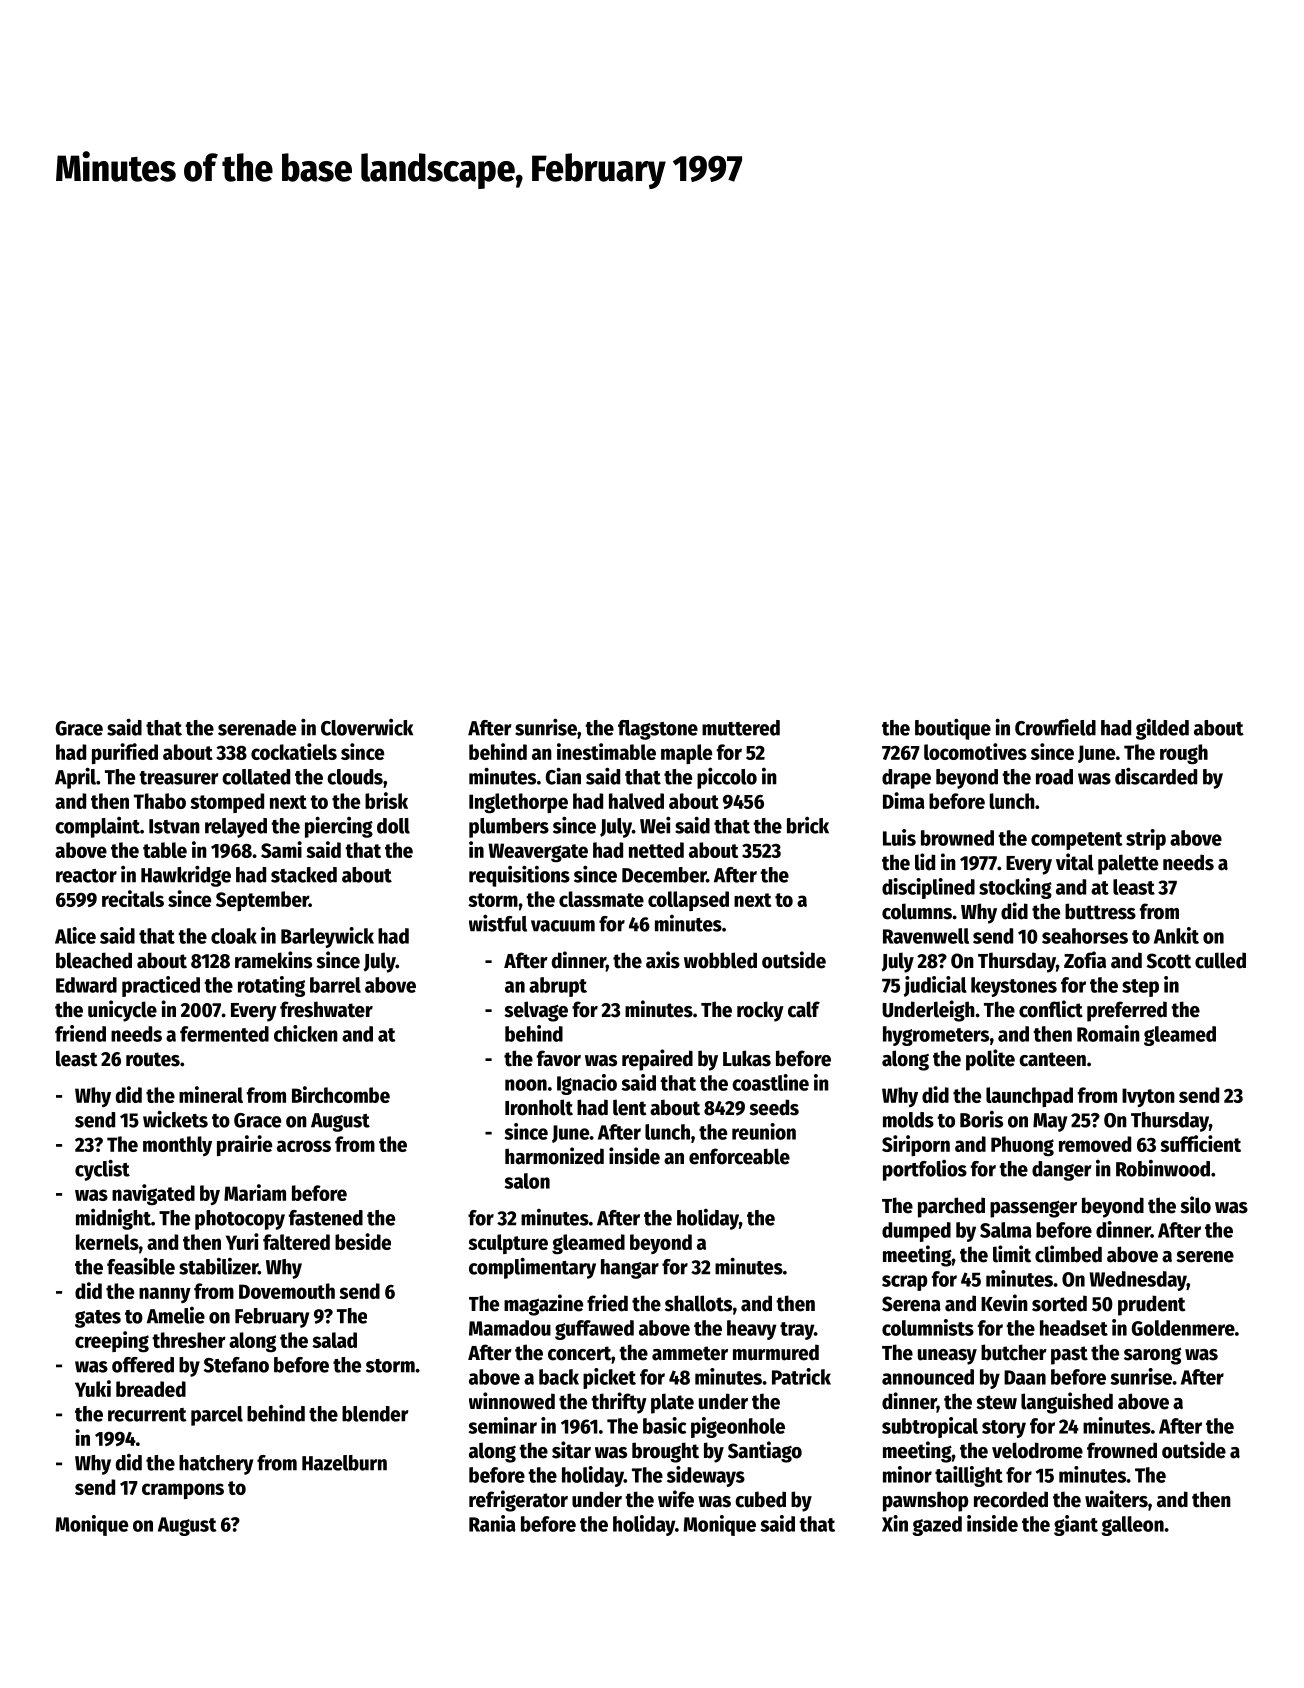 The width and height of the screenshot is (1304, 1688). I want to click on Dima, so click(904, 800).
